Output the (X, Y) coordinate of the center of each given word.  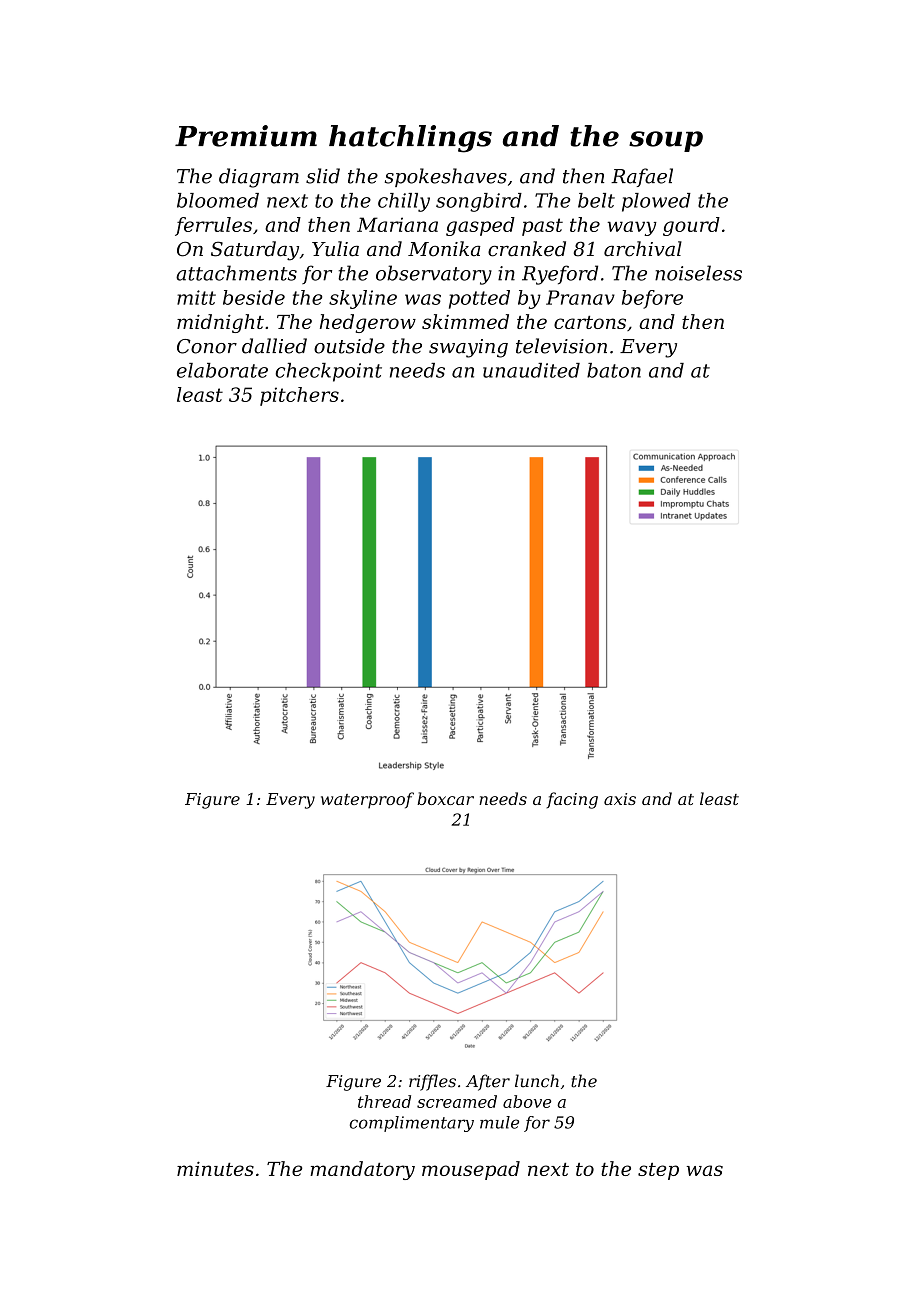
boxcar (445, 798)
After (488, 1082)
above (527, 1101)
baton (614, 370)
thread (384, 1101)
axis (620, 799)
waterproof (367, 800)
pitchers (299, 396)
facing (572, 800)
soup (666, 141)
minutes (215, 1168)
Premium (246, 136)
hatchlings (410, 139)
